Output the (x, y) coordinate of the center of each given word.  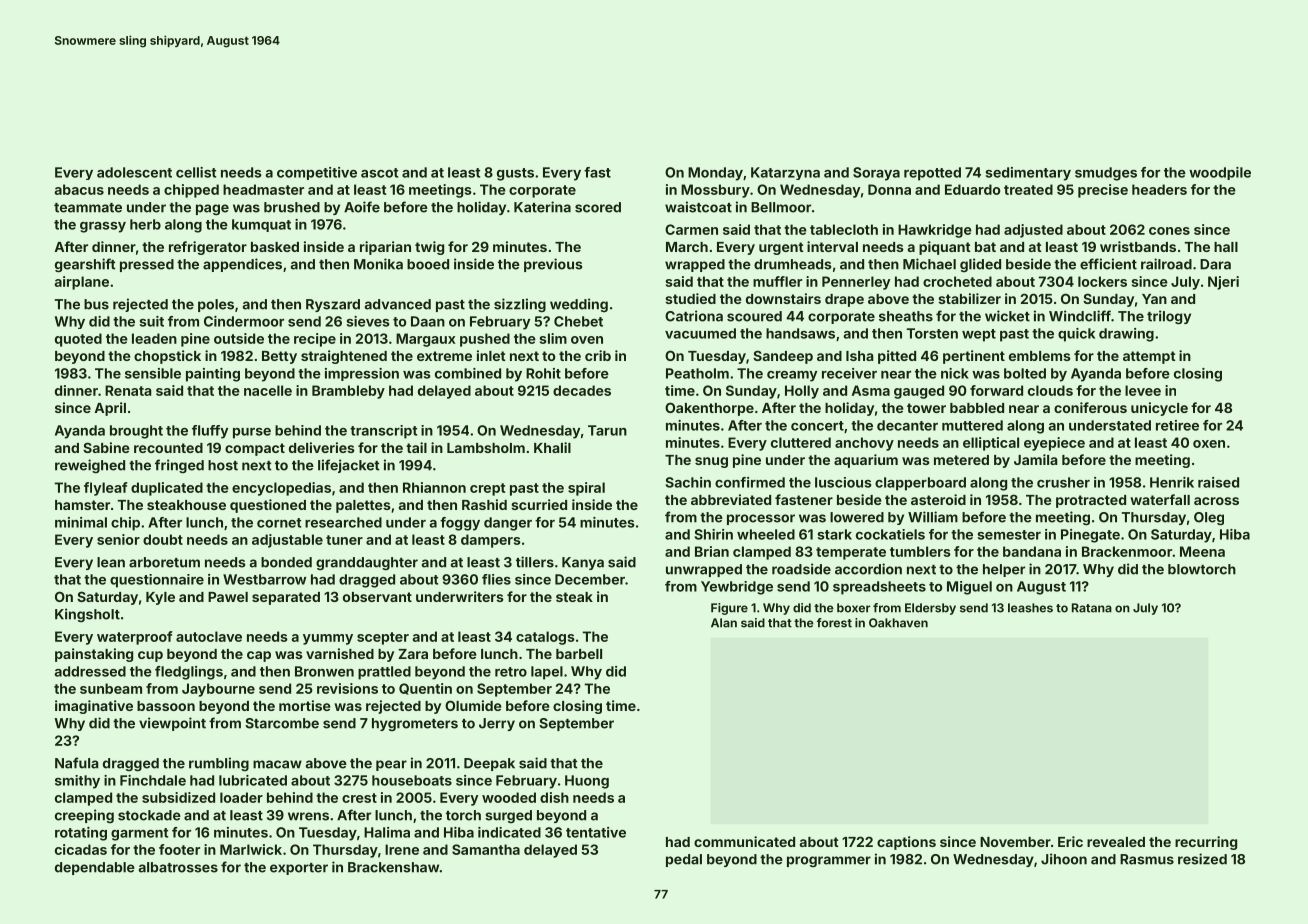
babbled (977, 408)
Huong (587, 782)
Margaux (426, 340)
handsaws (800, 333)
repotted (932, 174)
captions (906, 843)
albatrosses (178, 867)
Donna (889, 189)
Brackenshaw (394, 867)
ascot (379, 173)
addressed (90, 671)
